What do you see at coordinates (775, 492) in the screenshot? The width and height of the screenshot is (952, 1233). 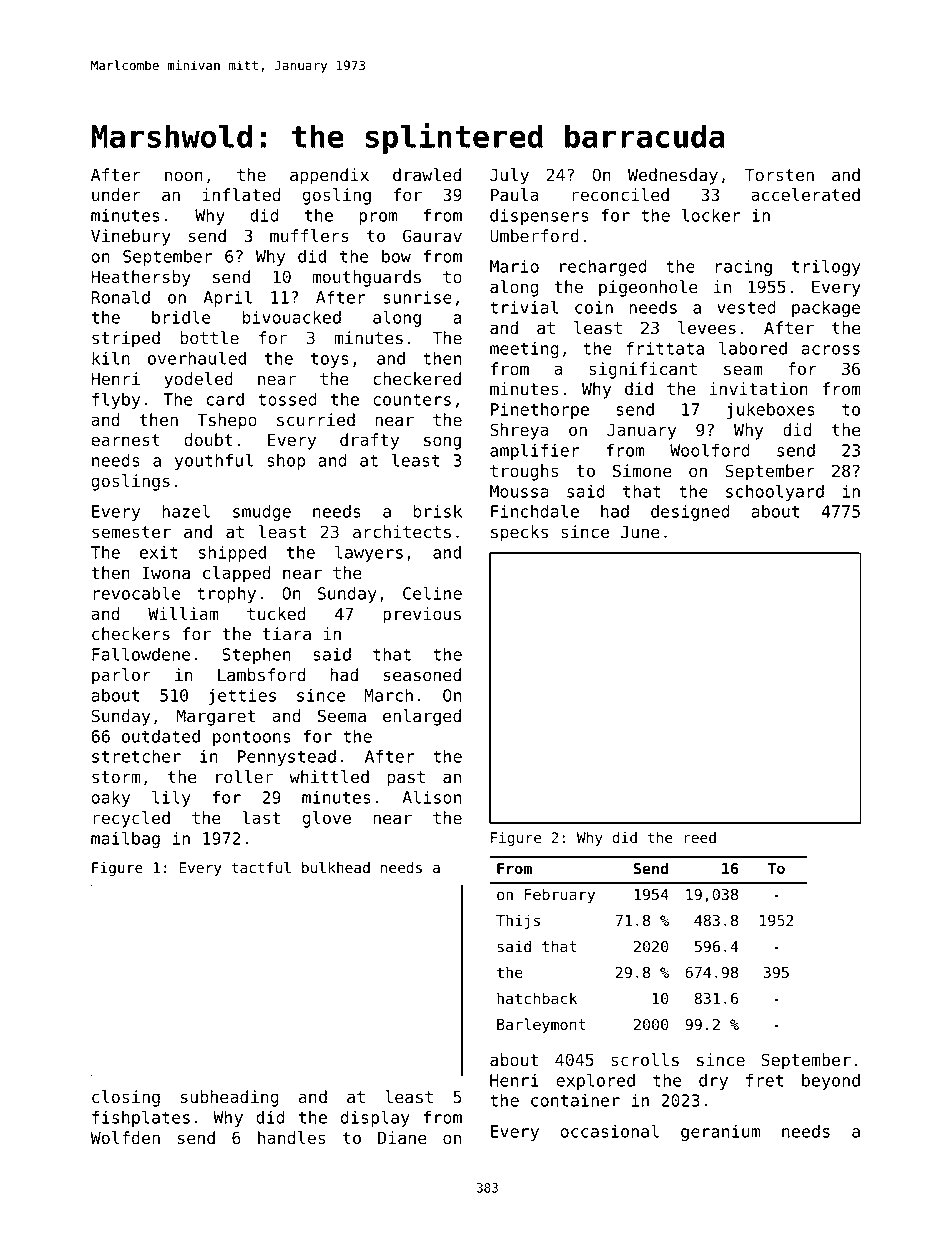 I see `schoolyard` at bounding box center [775, 492].
